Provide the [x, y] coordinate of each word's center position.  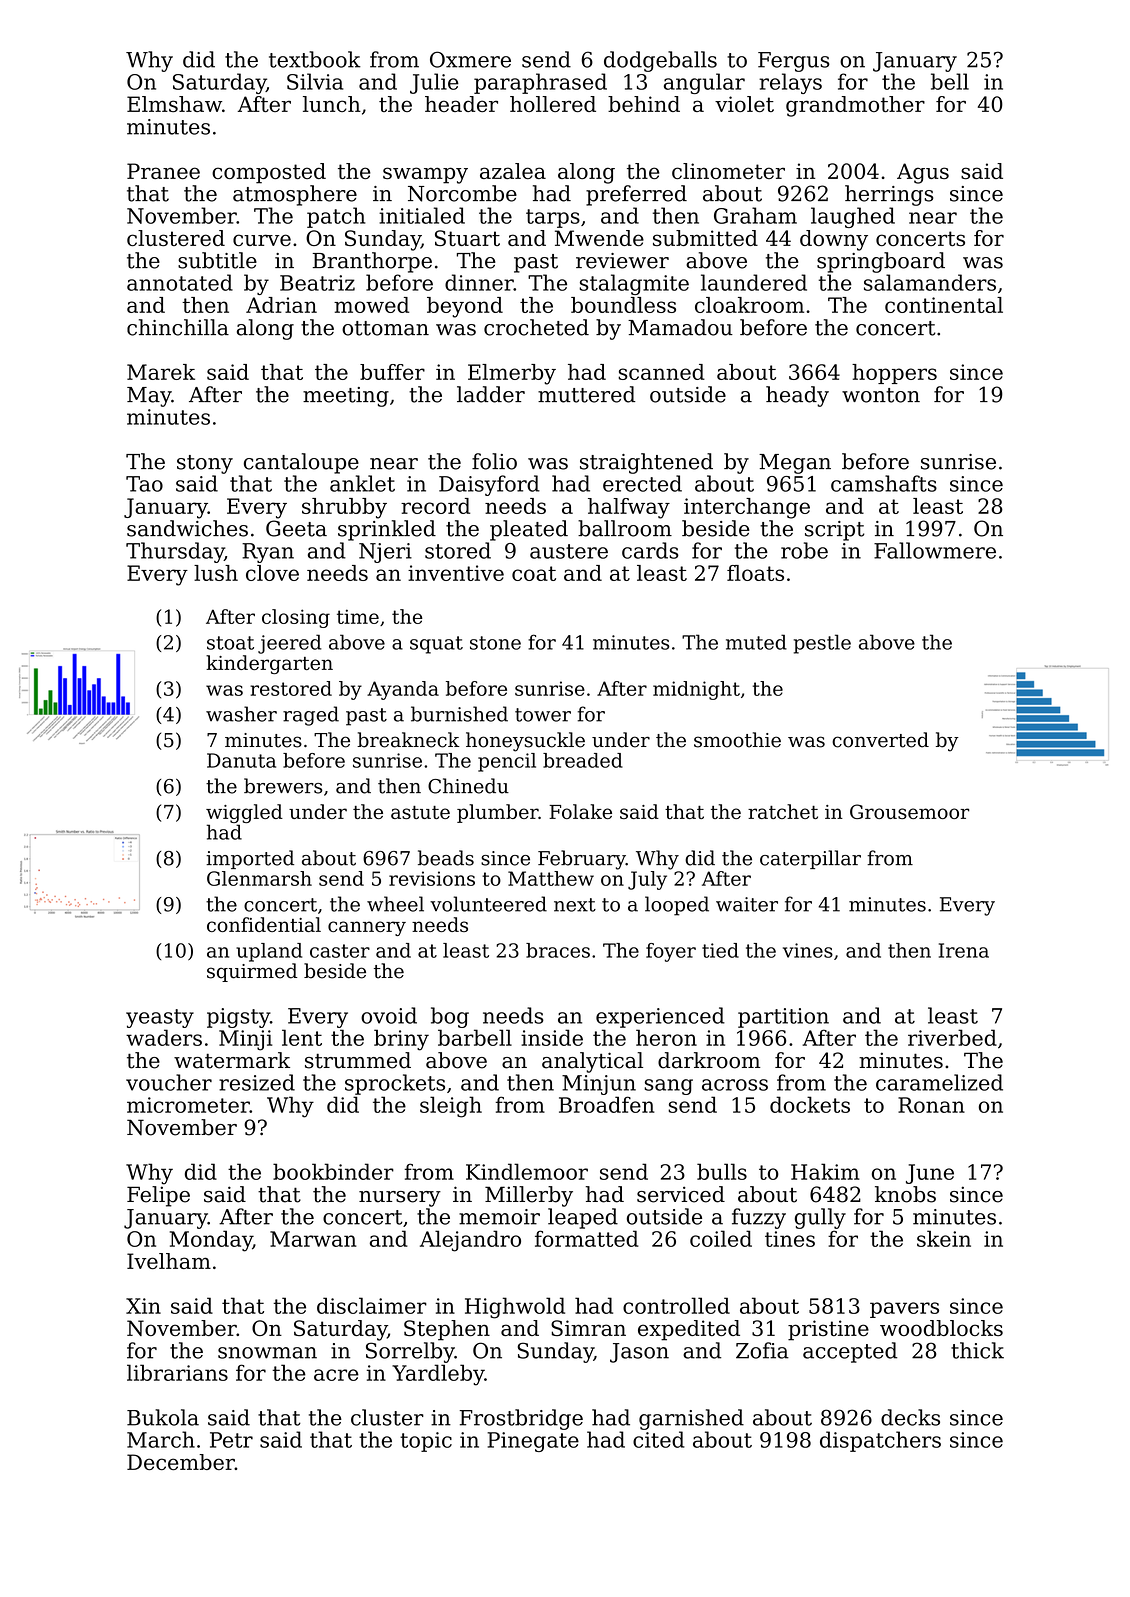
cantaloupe [301, 463]
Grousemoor [909, 811]
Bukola [163, 1417]
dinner [479, 282]
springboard [881, 262]
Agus [923, 173]
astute [420, 812]
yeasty [160, 1018]
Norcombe [462, 193]
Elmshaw [174, 104]
